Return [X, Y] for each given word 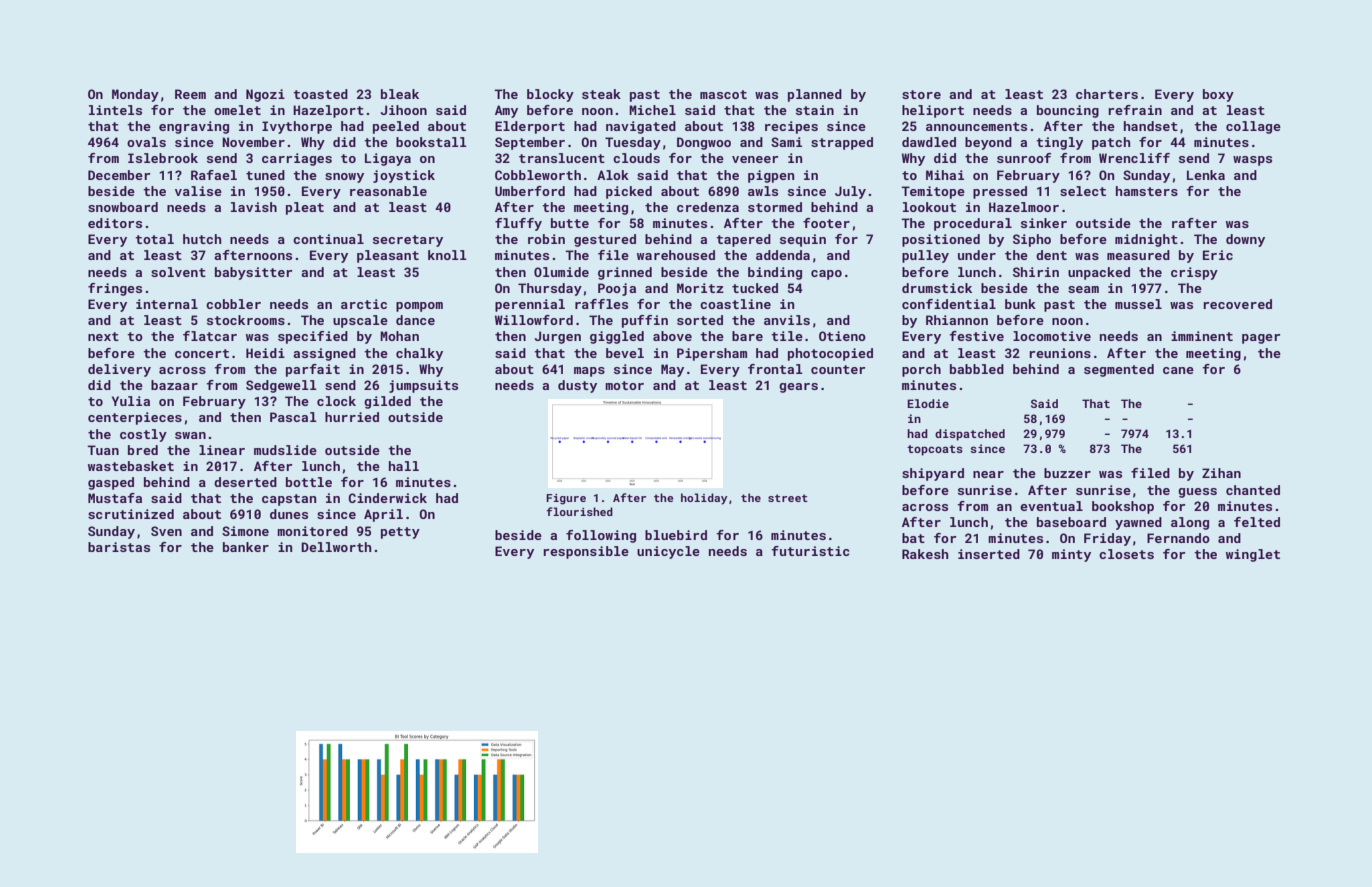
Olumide [561, 272]
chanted [1253, 490]
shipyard [933, 474]
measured [1138, 255]
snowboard [123, 207]
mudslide [285, 450]
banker [246, 547]
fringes [115, 289]
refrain [1135, 110]
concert [202, 353]
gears [798, 388]
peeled [396, 127]
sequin [803, 240]
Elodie [928, 403]
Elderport [530, 127]
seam [1083, 289]
